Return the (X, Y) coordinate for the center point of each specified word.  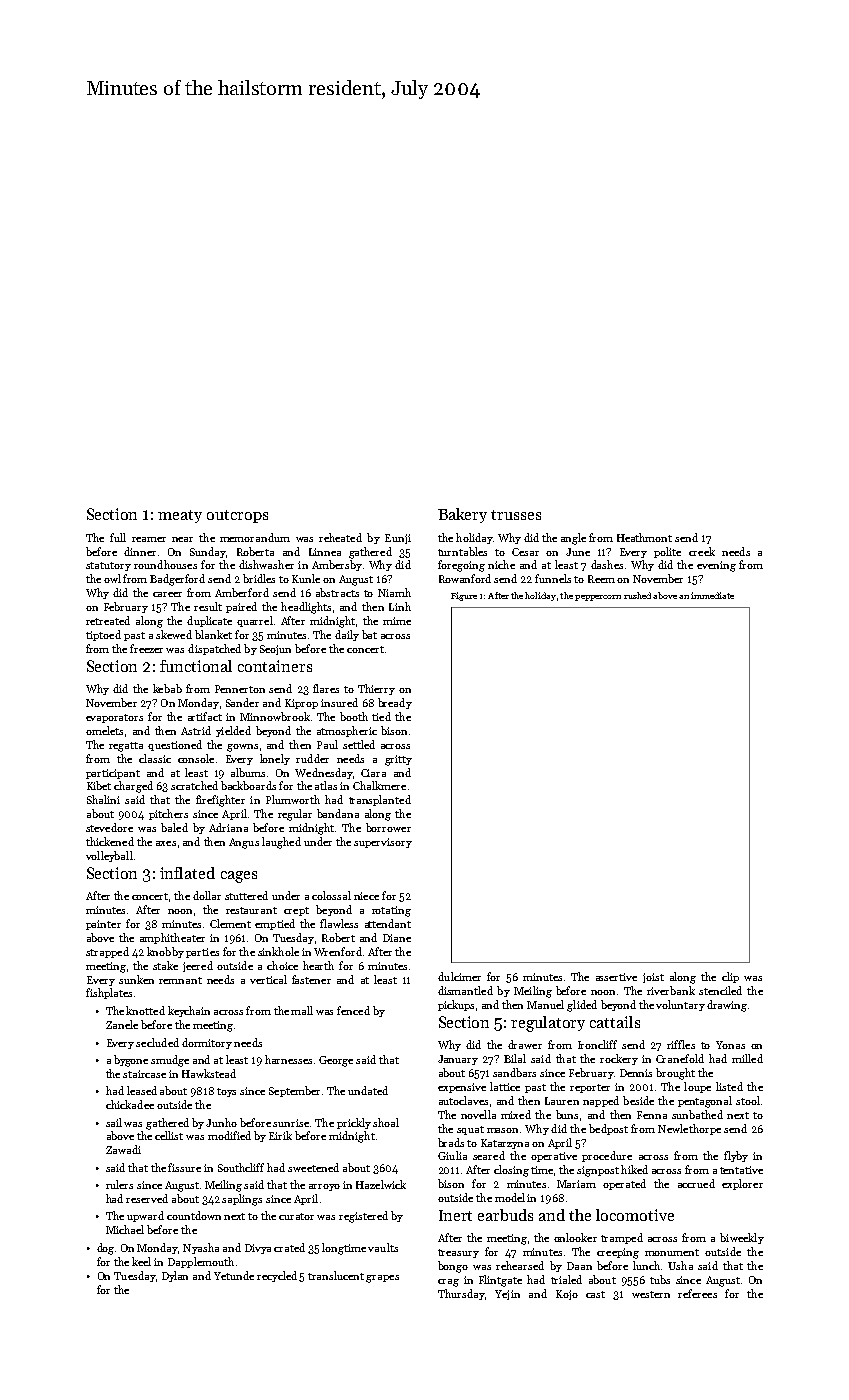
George (336, 1061)
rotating (391, 911)
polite (667, 552)
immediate (712, 595)
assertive (616, 977)
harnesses (288, 1059)
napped (601, 1101)
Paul (327, 744)
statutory (108, 566)
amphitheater (172, 938)
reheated (340, 537)
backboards (248, 785)
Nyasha (201, 1248)
